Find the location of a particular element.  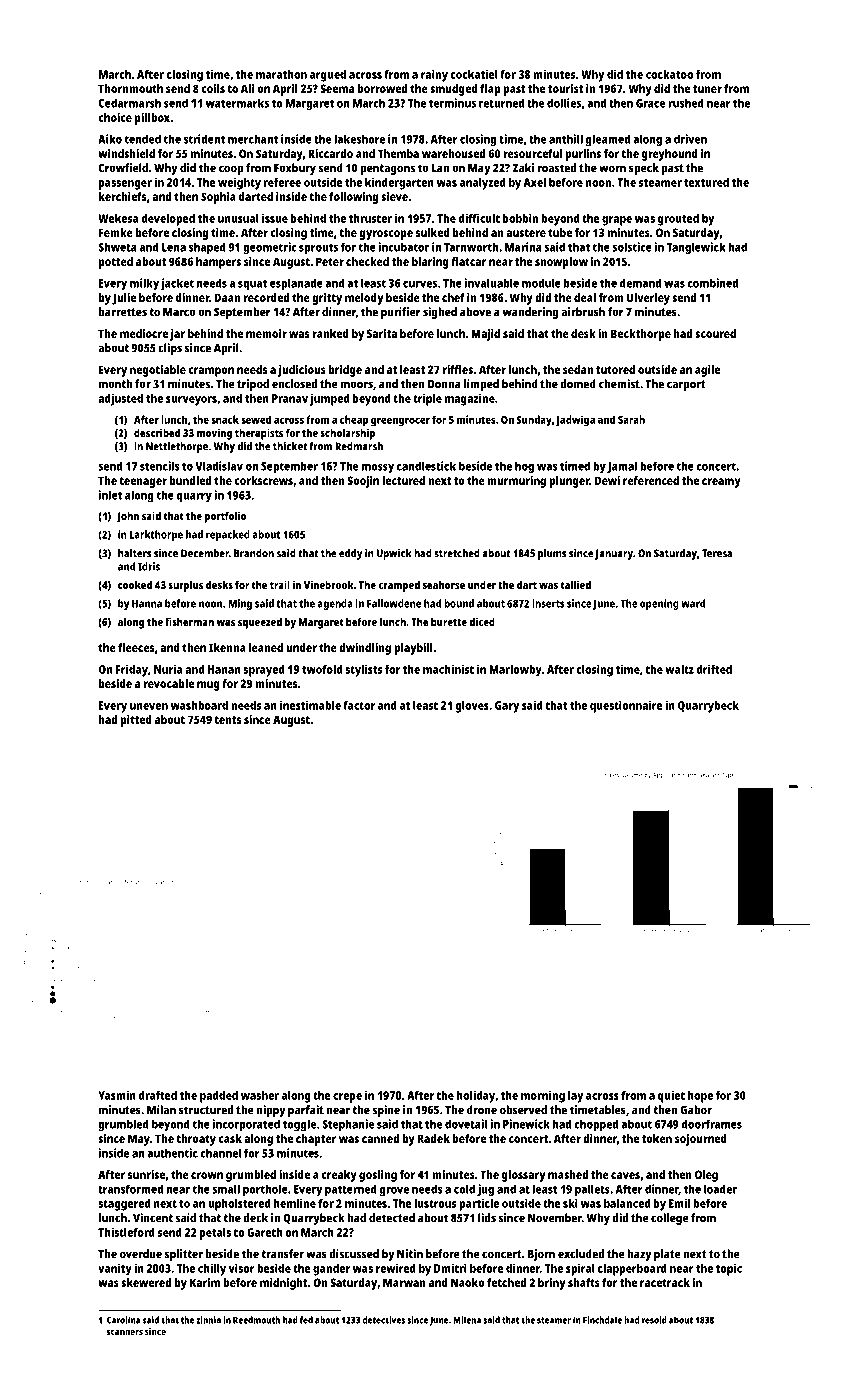

staggered is located at coordinates (124, 1205).
